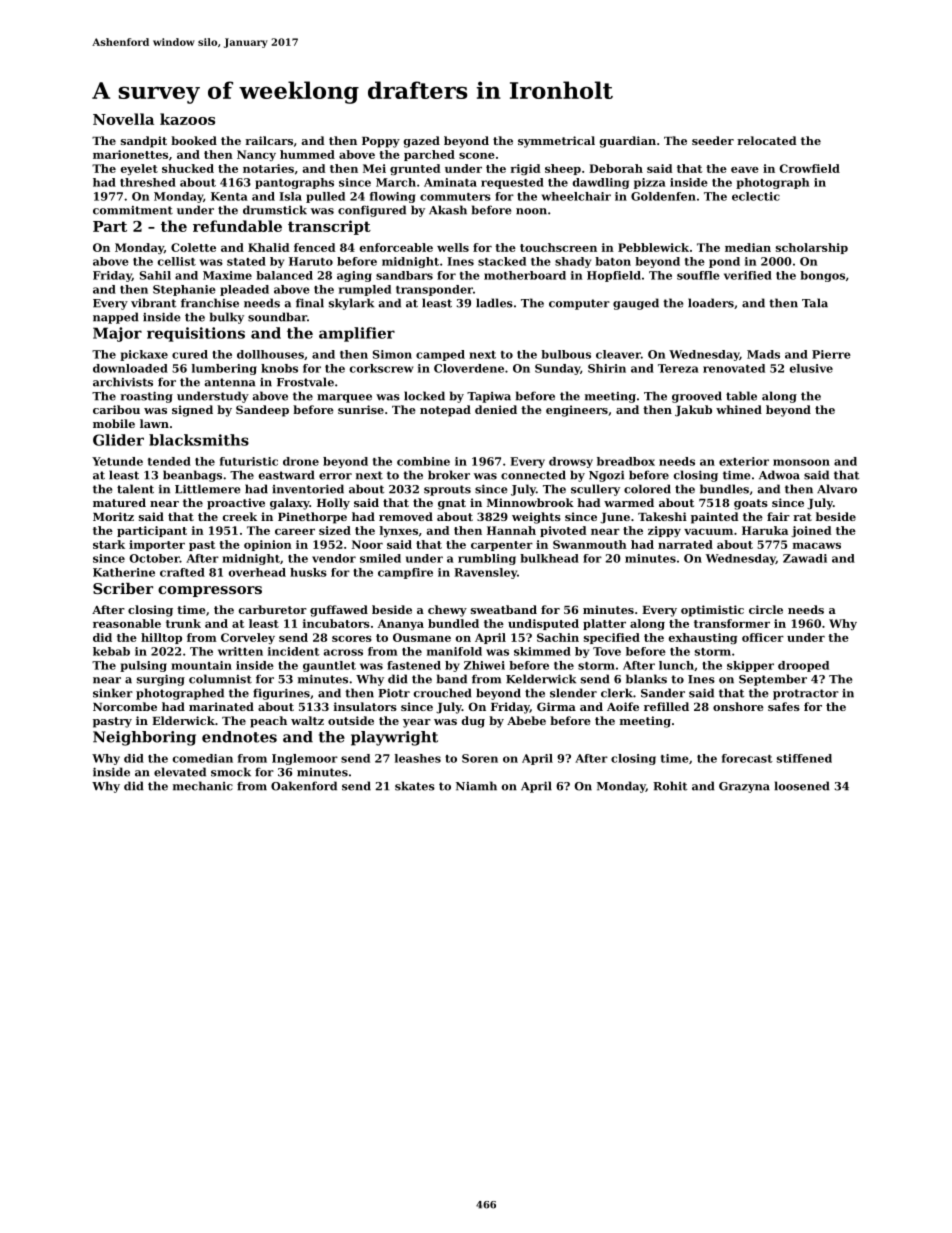 The height and width of the screenshot is (1233, 952). What do you see at coordinates (724, 489) in the screenshot?
I see `bundles` at bounding box center [724, 489].
